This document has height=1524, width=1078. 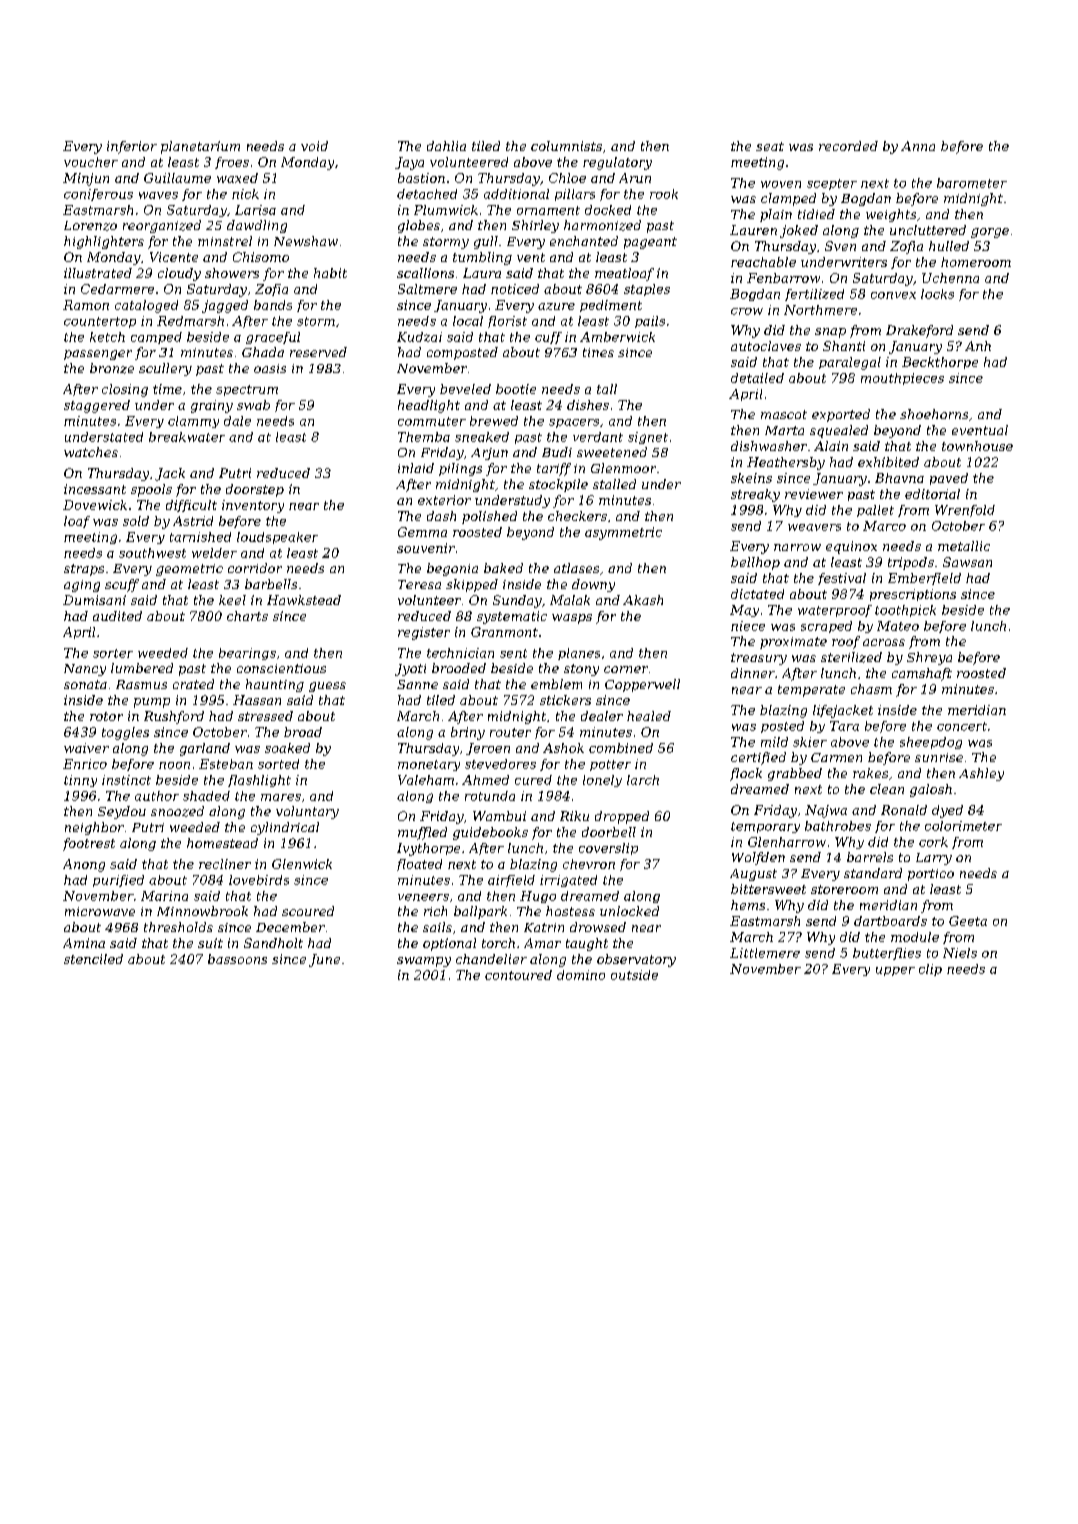 I want to click on columnists, so click(x=566, y=146).
